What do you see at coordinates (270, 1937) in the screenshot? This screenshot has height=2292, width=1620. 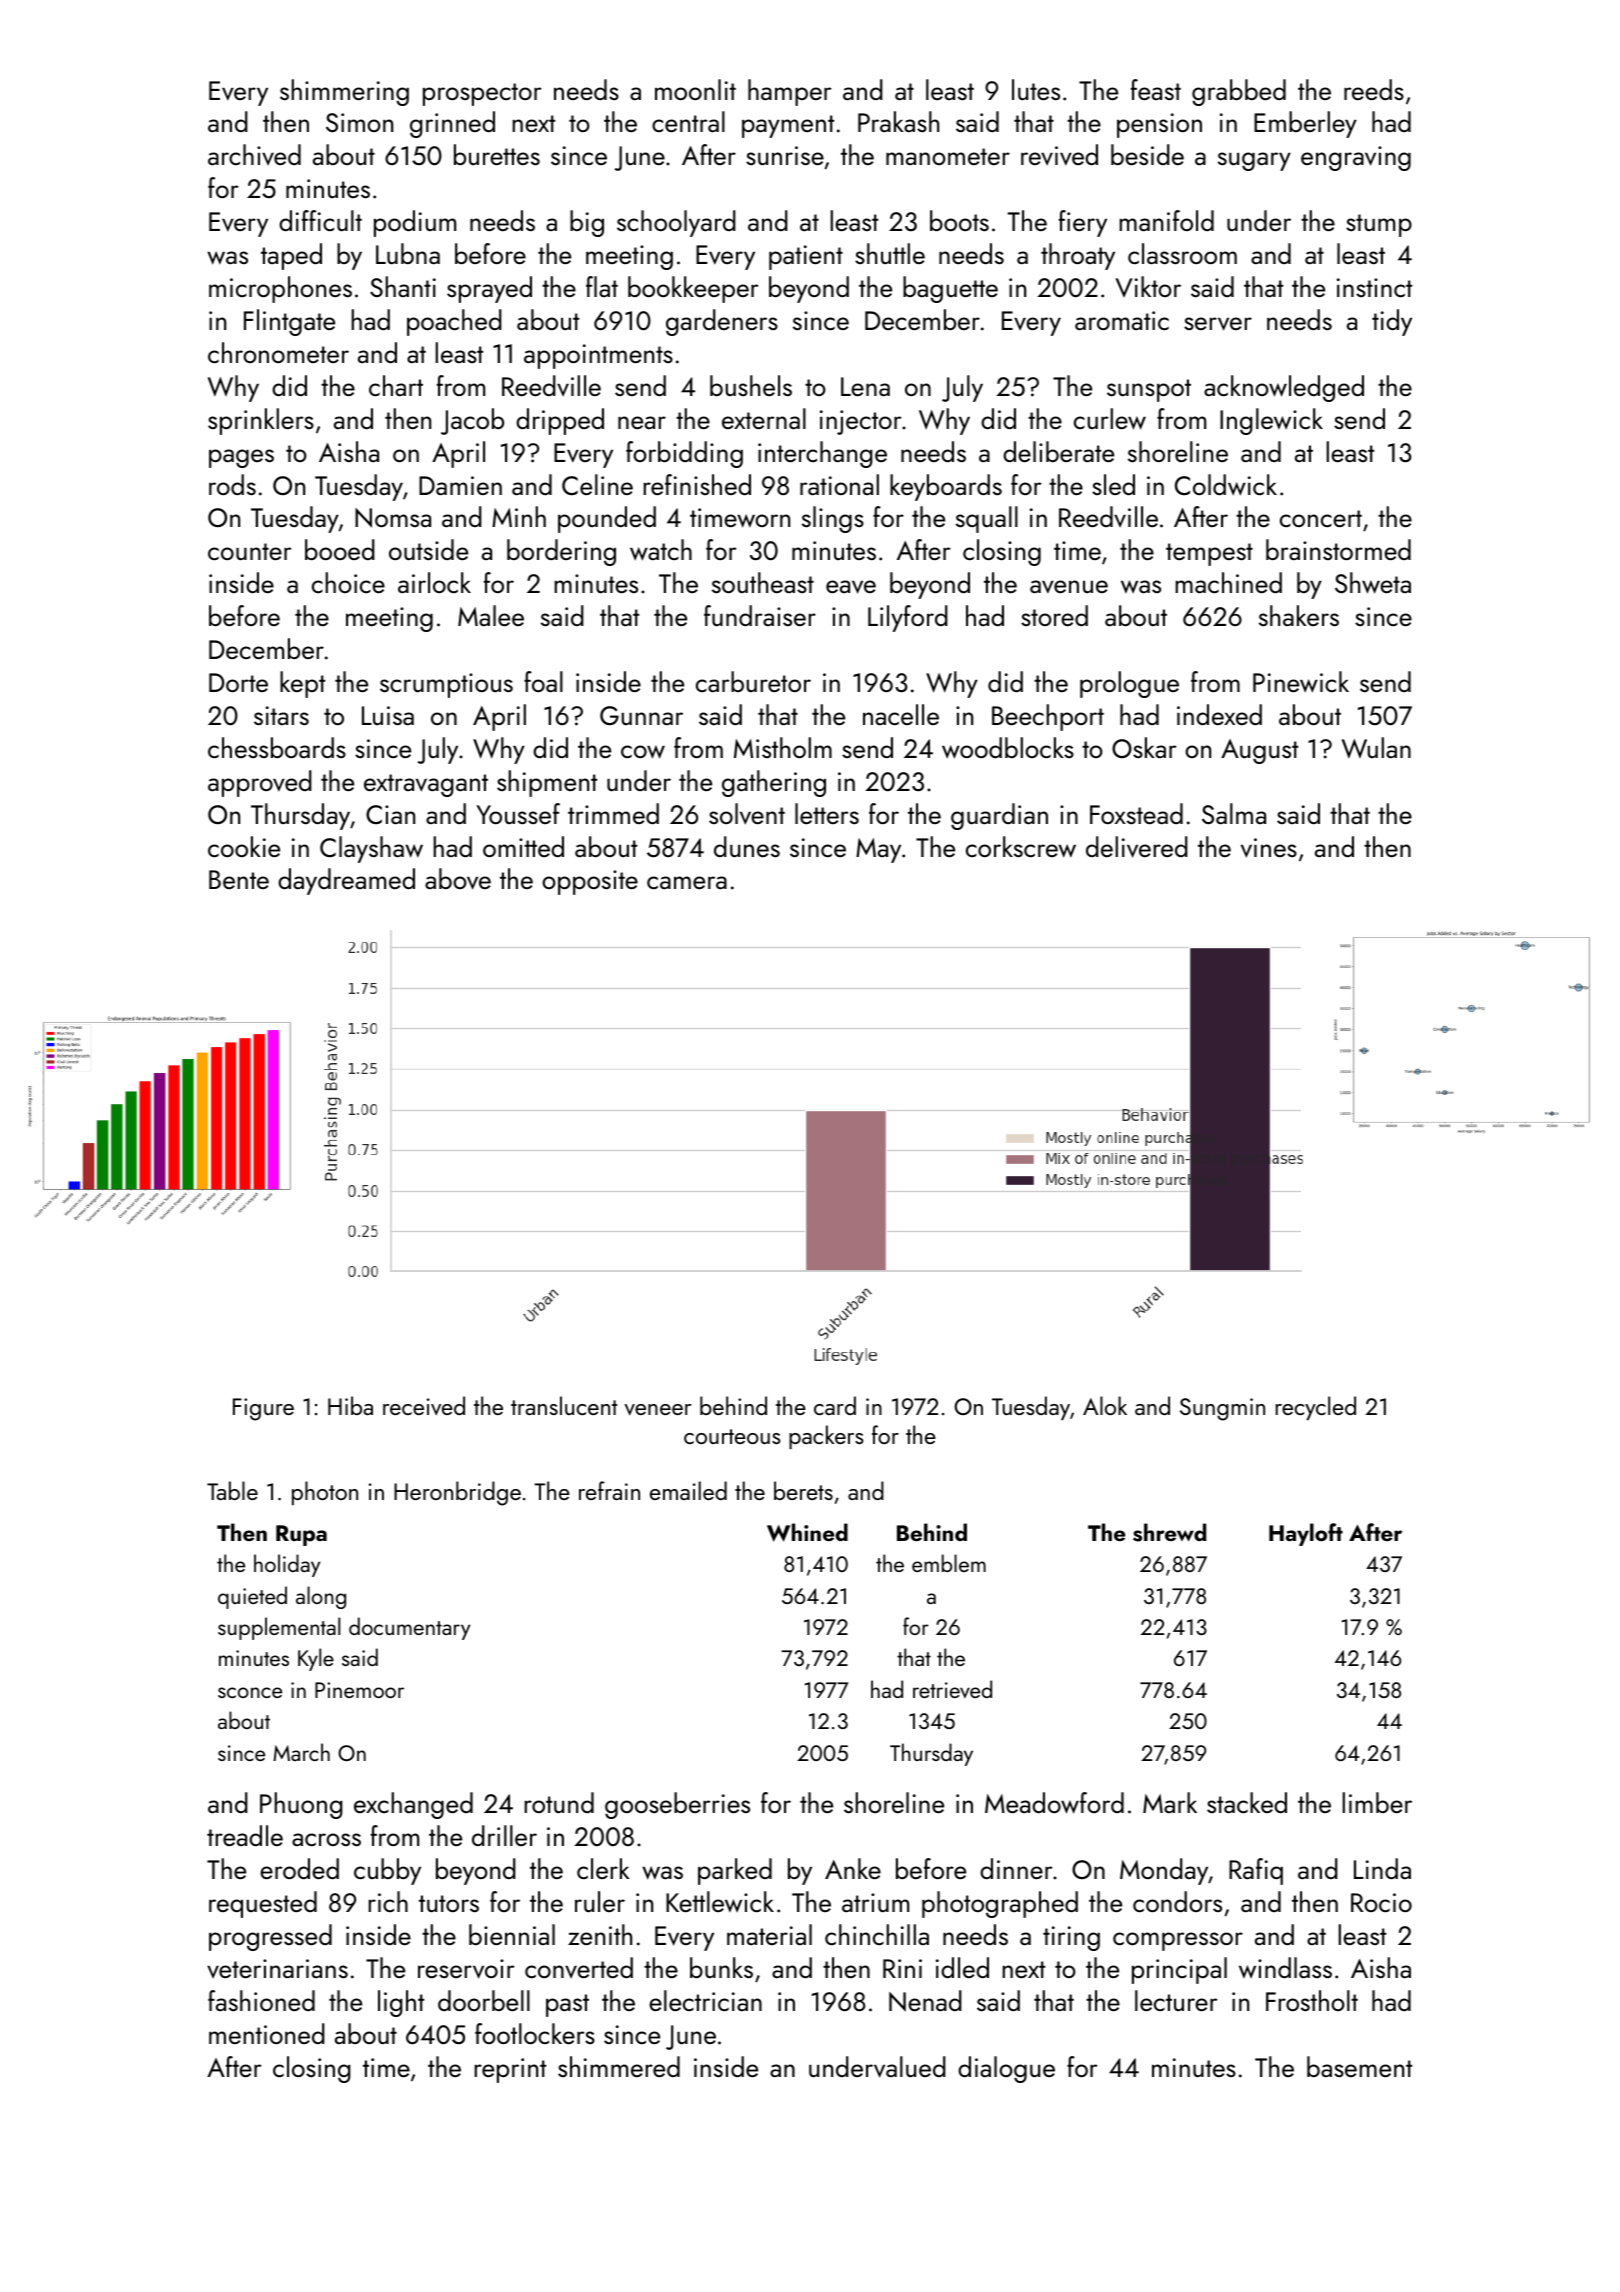 I see `progressed` at bounding box center [270, 1937].
